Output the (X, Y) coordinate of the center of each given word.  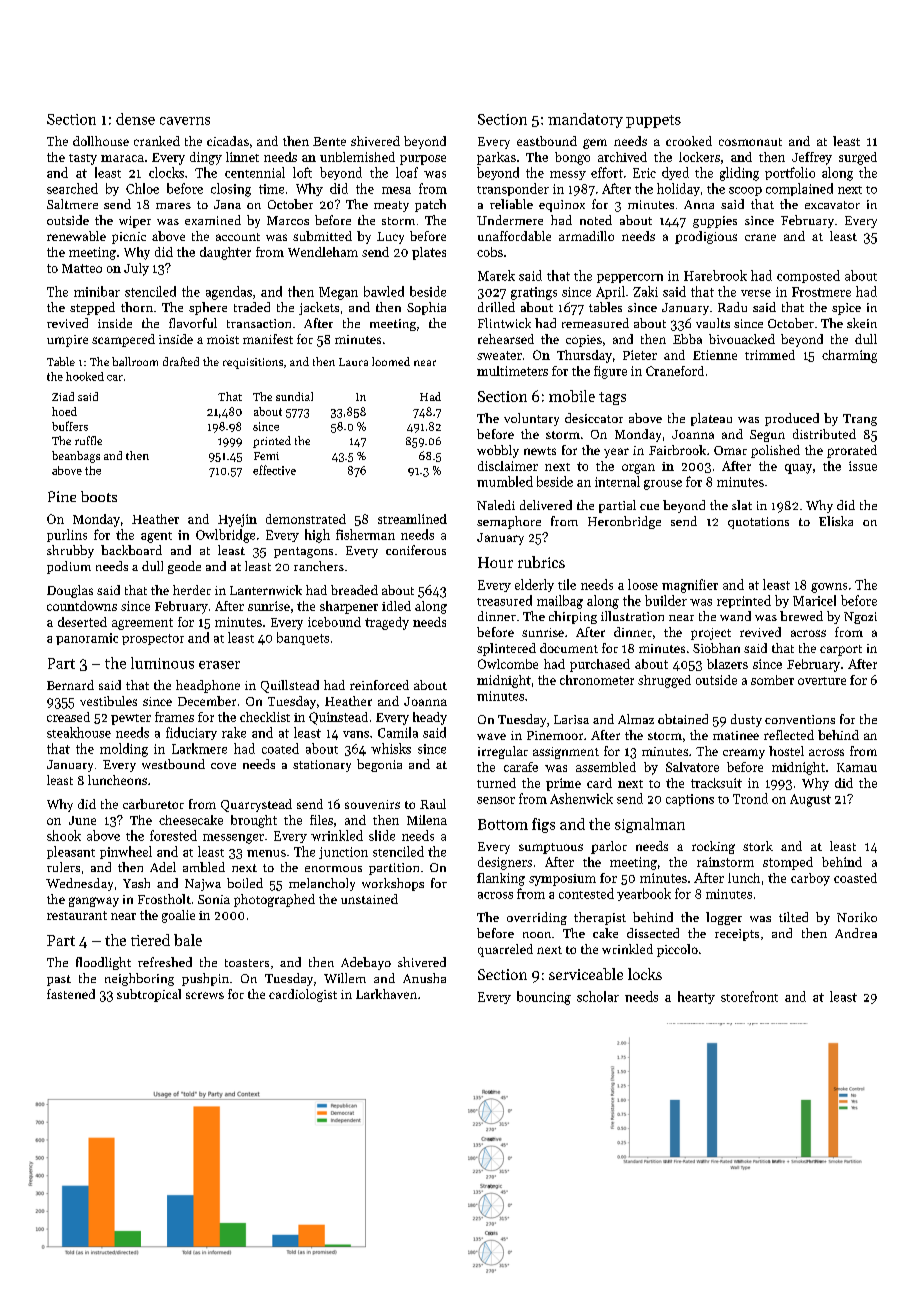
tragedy (387, 623)
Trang (860, 420)
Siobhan (716, 648)
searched (72, 188)
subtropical (149, 995)
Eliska (836, 521)
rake (234, 732)
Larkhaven (386, 994)
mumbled (505, 481)
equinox (562, 206)
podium (69, 567)
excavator (832, 205)
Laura (353, 362)
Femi (266, 456)
